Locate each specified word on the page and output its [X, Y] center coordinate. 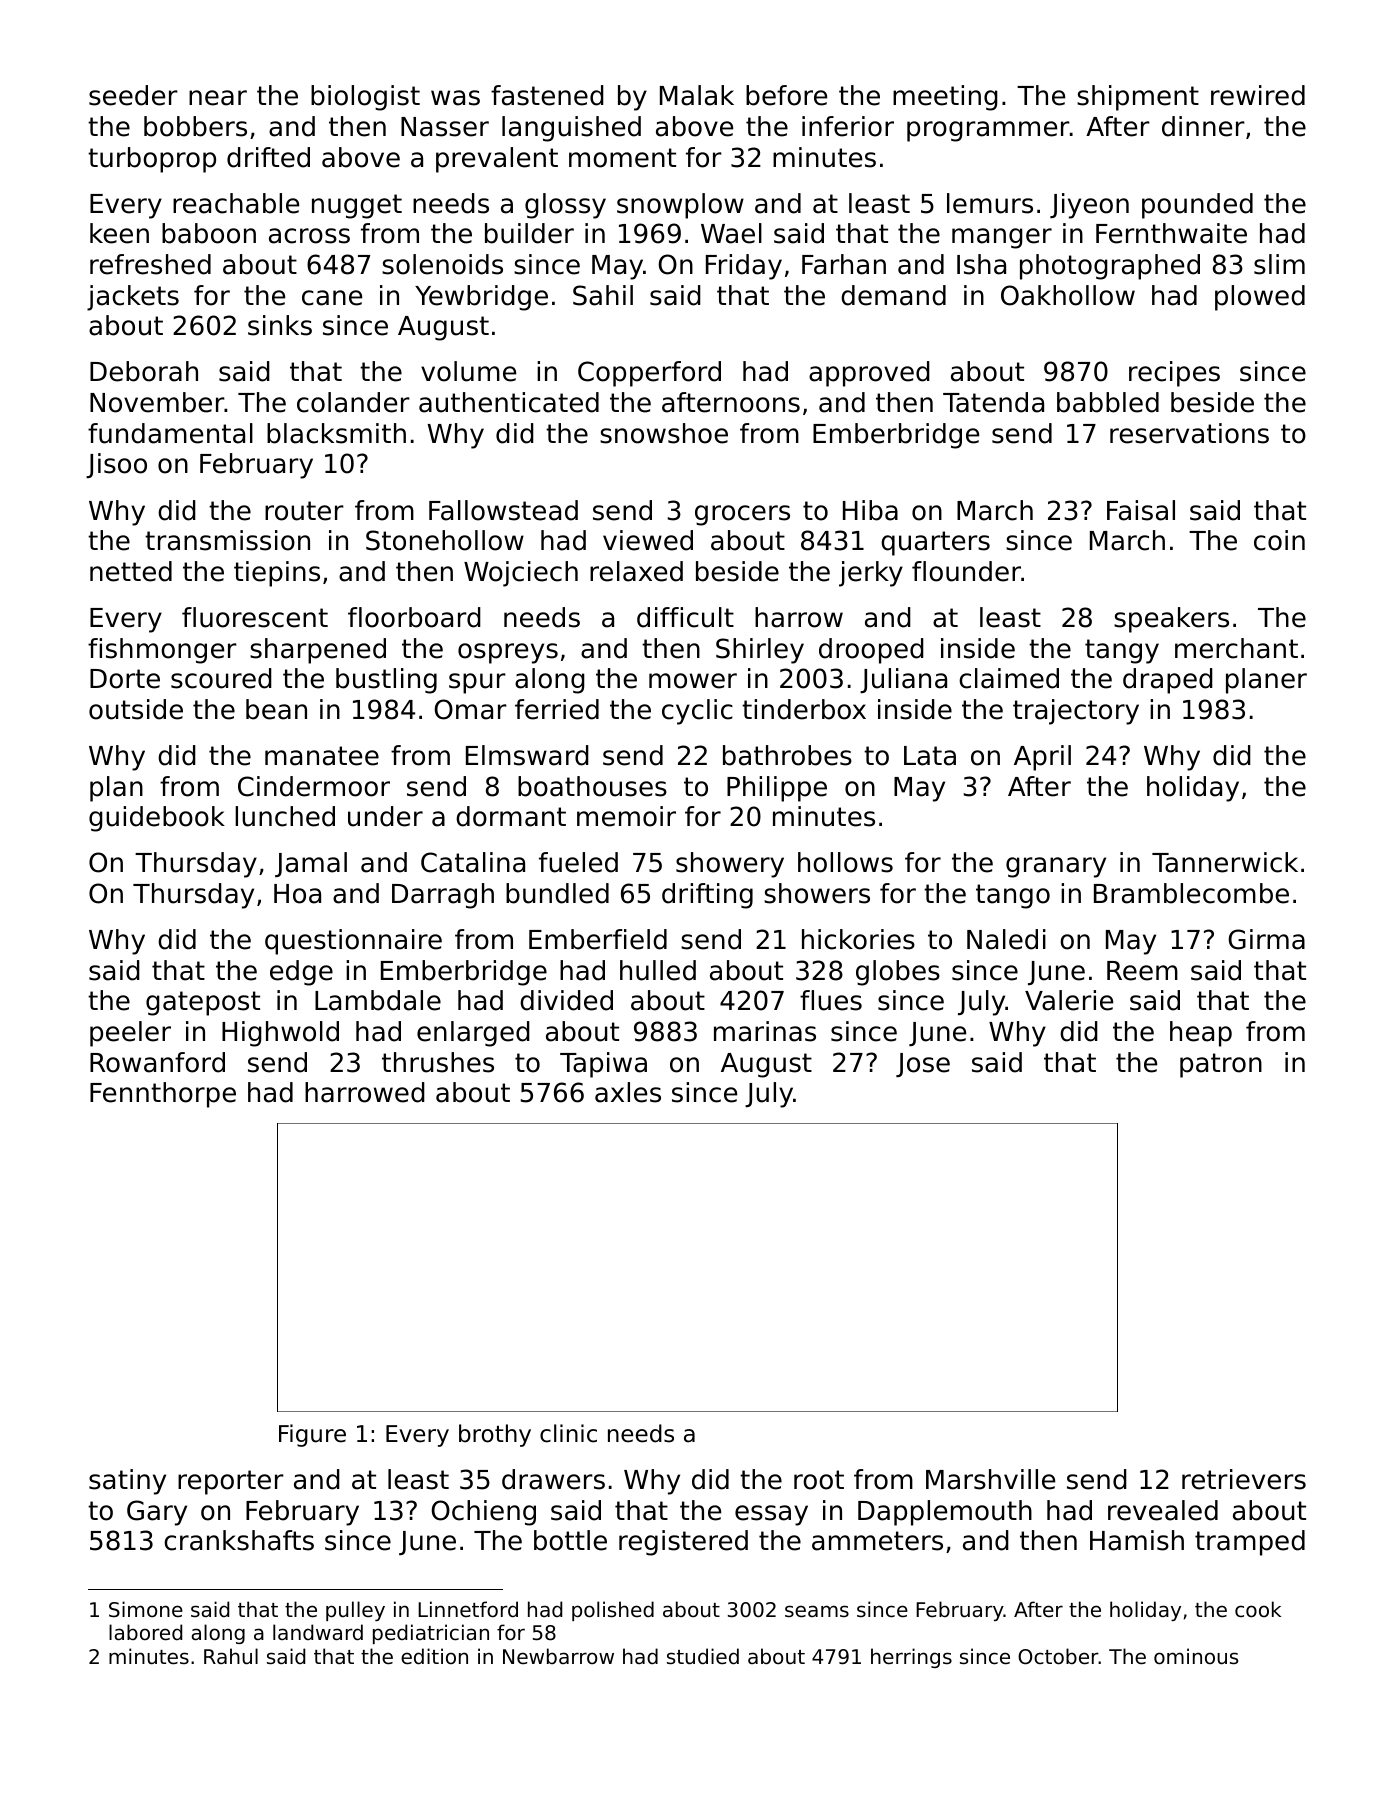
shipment [1138, 98]
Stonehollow [445, 540]
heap [1201, 1034]
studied [703, 1656]
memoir [626, 816]
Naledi [1006, 939]
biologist [365, 98]
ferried [557, 709]
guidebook [157, 819]
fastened [547, 95]
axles [628, 1092]
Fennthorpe [163, 1095]
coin [1279, 540]
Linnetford [468, 1609]
